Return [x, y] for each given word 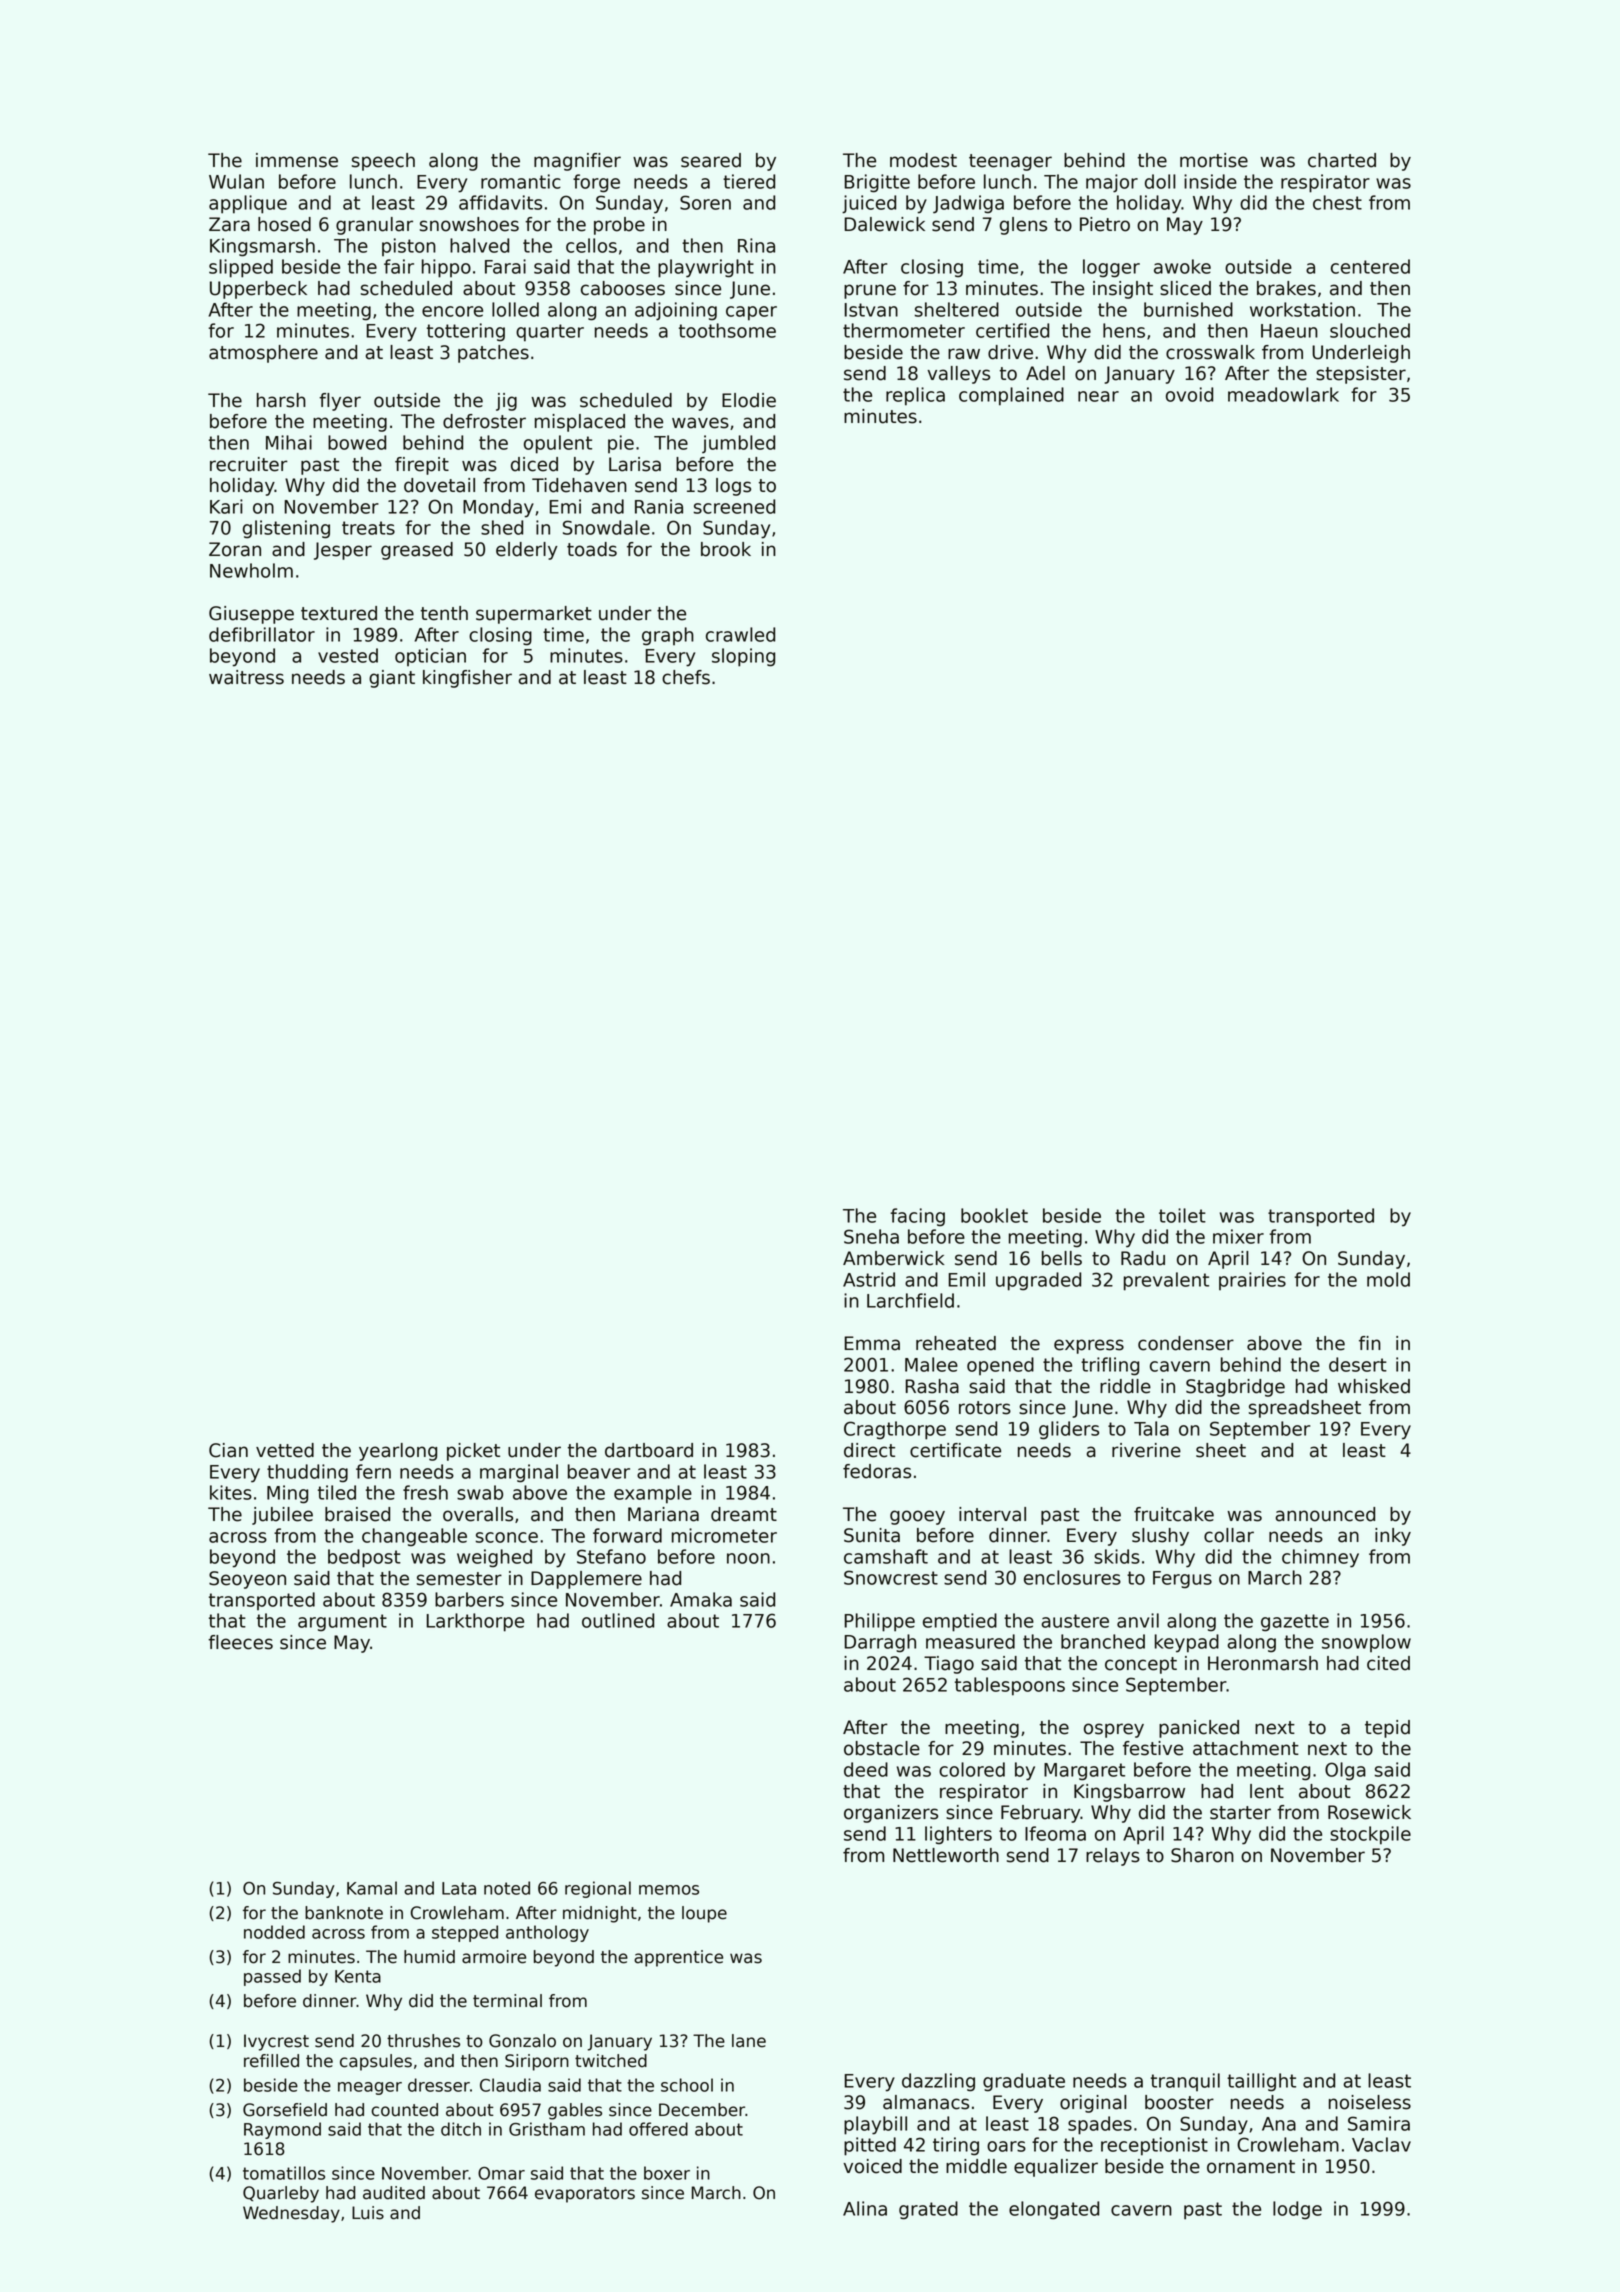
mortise [1214, 160]
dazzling [938, 2082]
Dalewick [884, 224]
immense [297, 160]
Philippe [879, 1622]
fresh [425, 1492]
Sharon [1202, 1855]
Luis [368, 2213]
